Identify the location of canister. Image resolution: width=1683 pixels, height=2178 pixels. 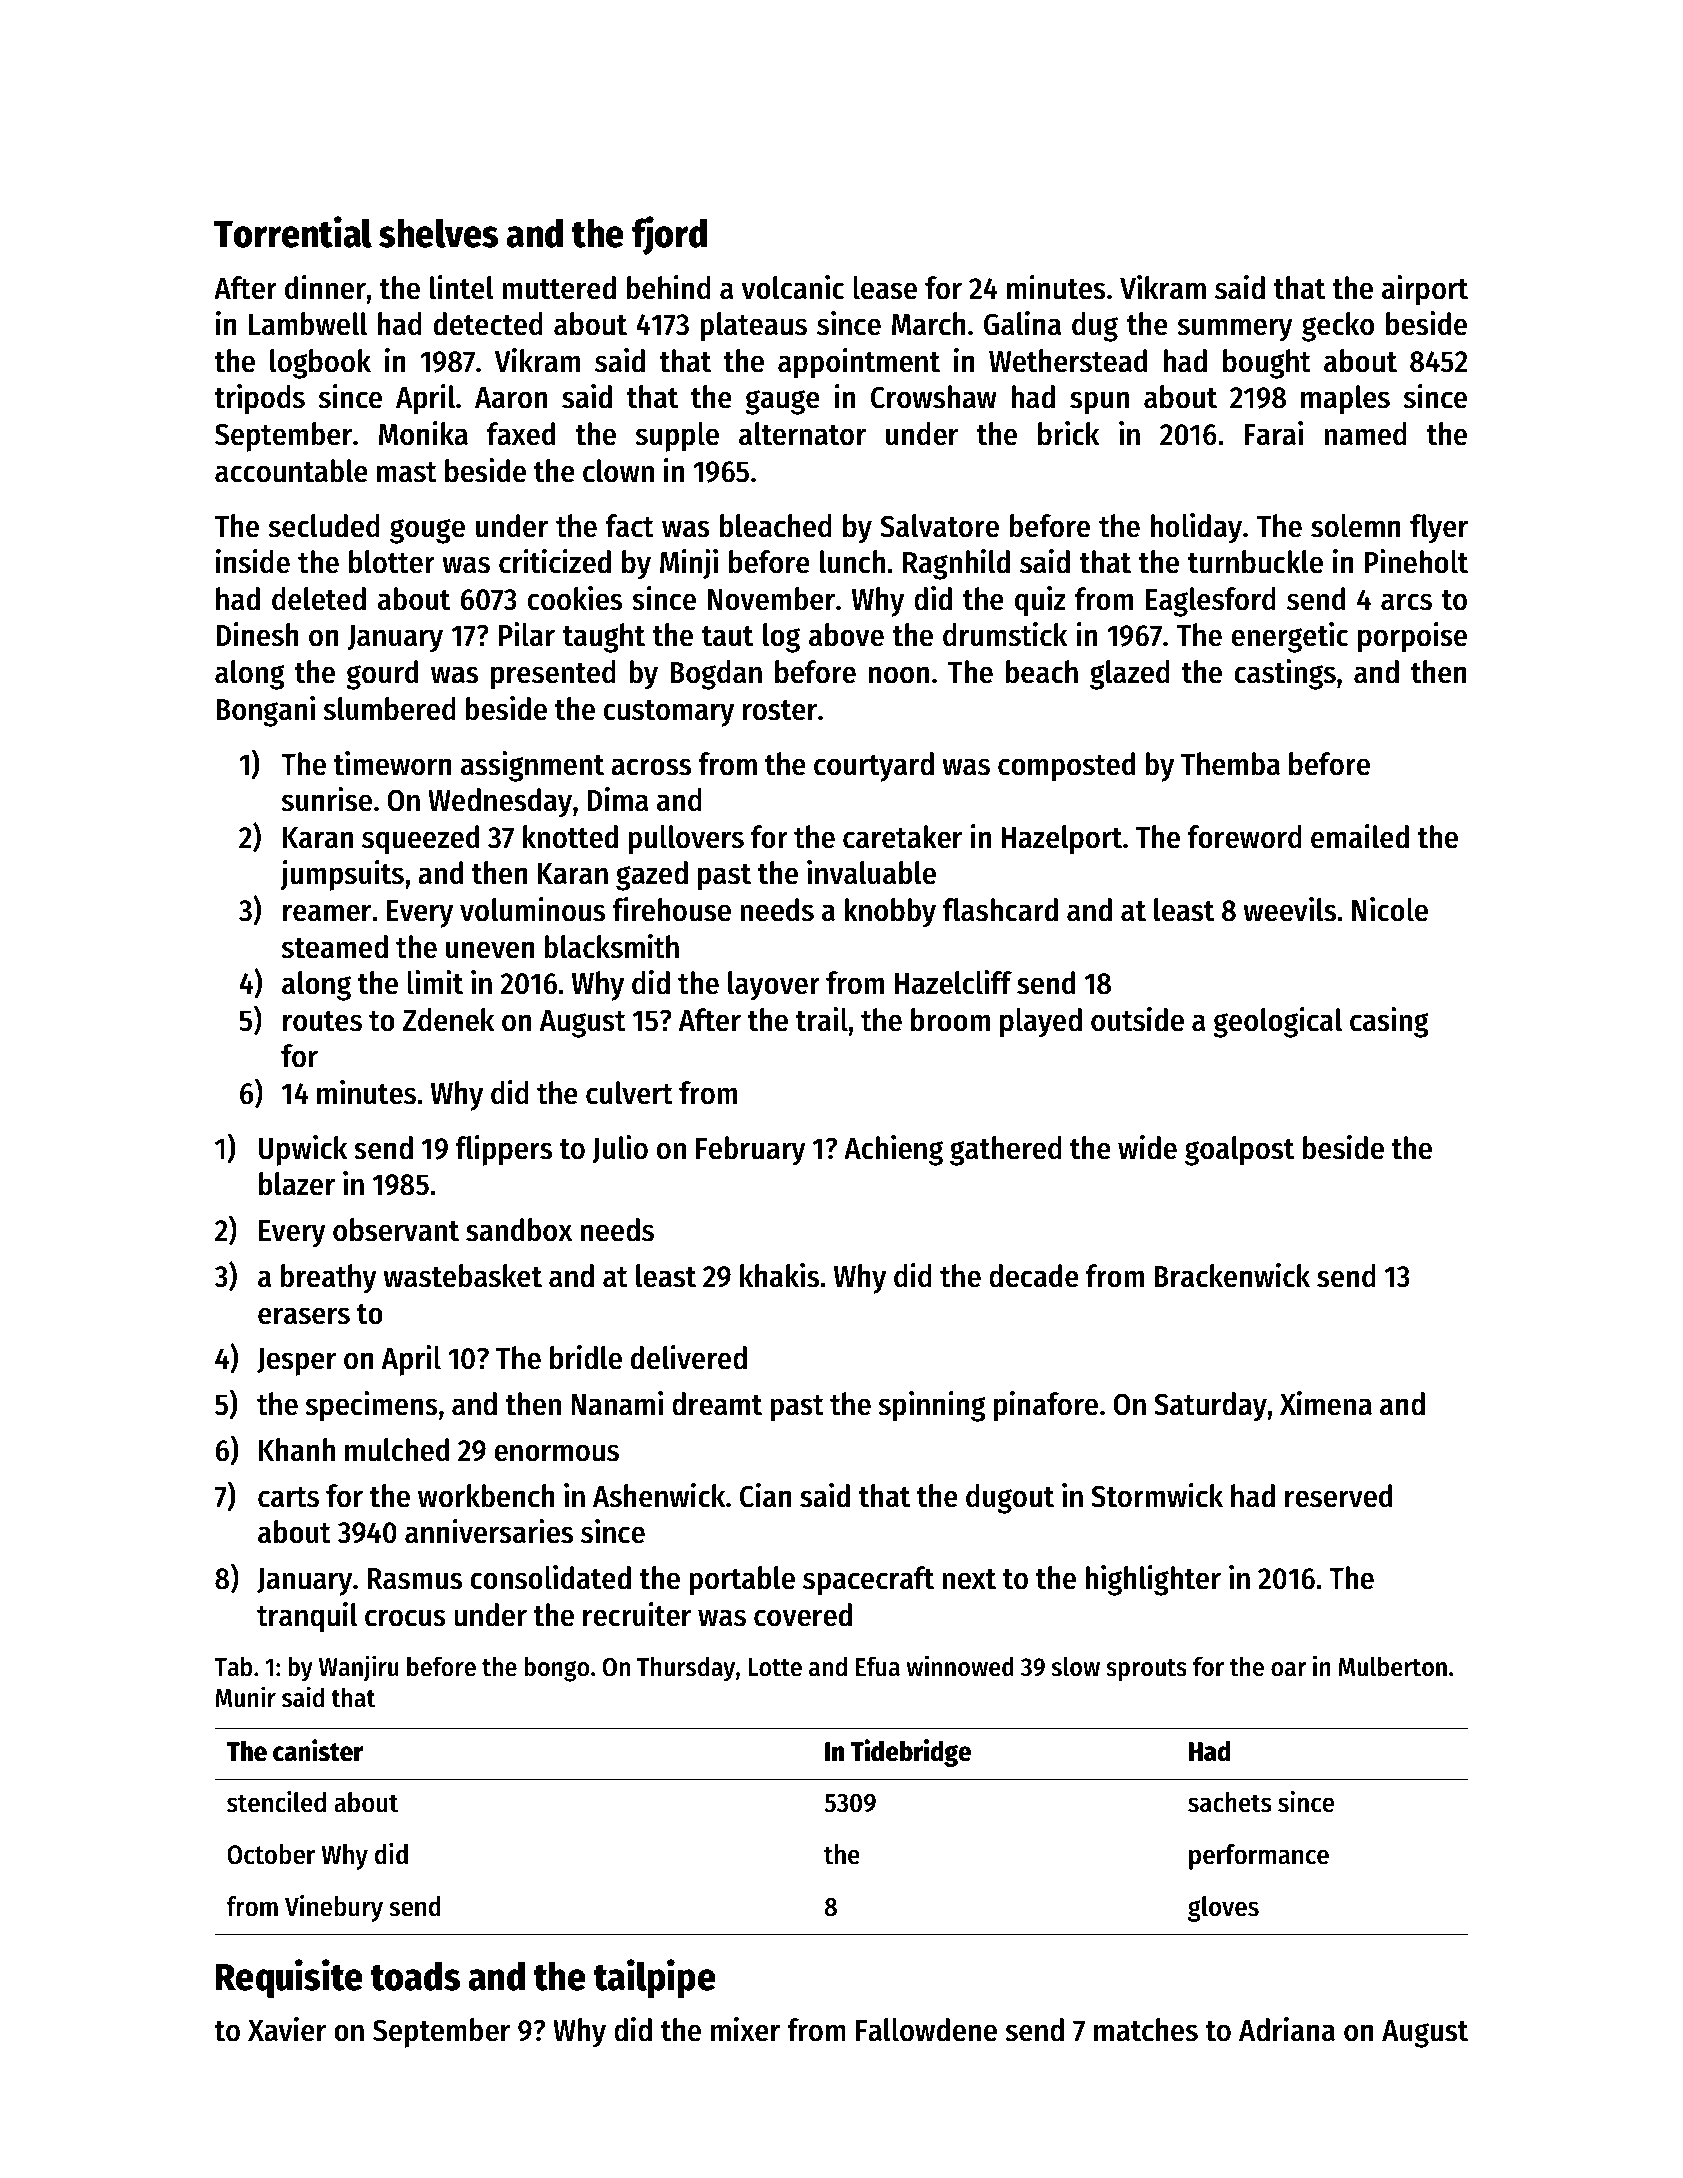
(318, 1750).
